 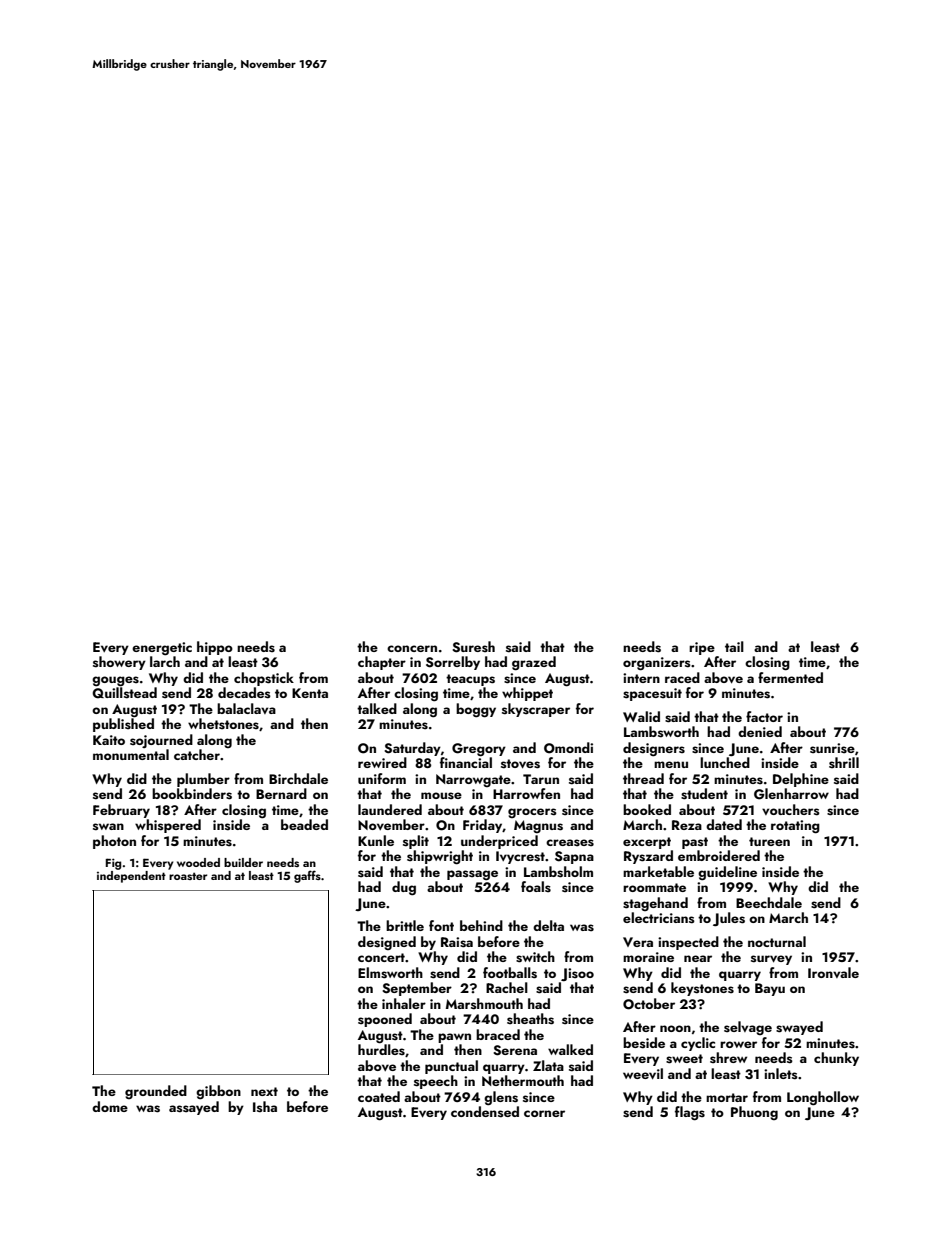 I want to click on Birchdale, so click(x=298, y=778).
